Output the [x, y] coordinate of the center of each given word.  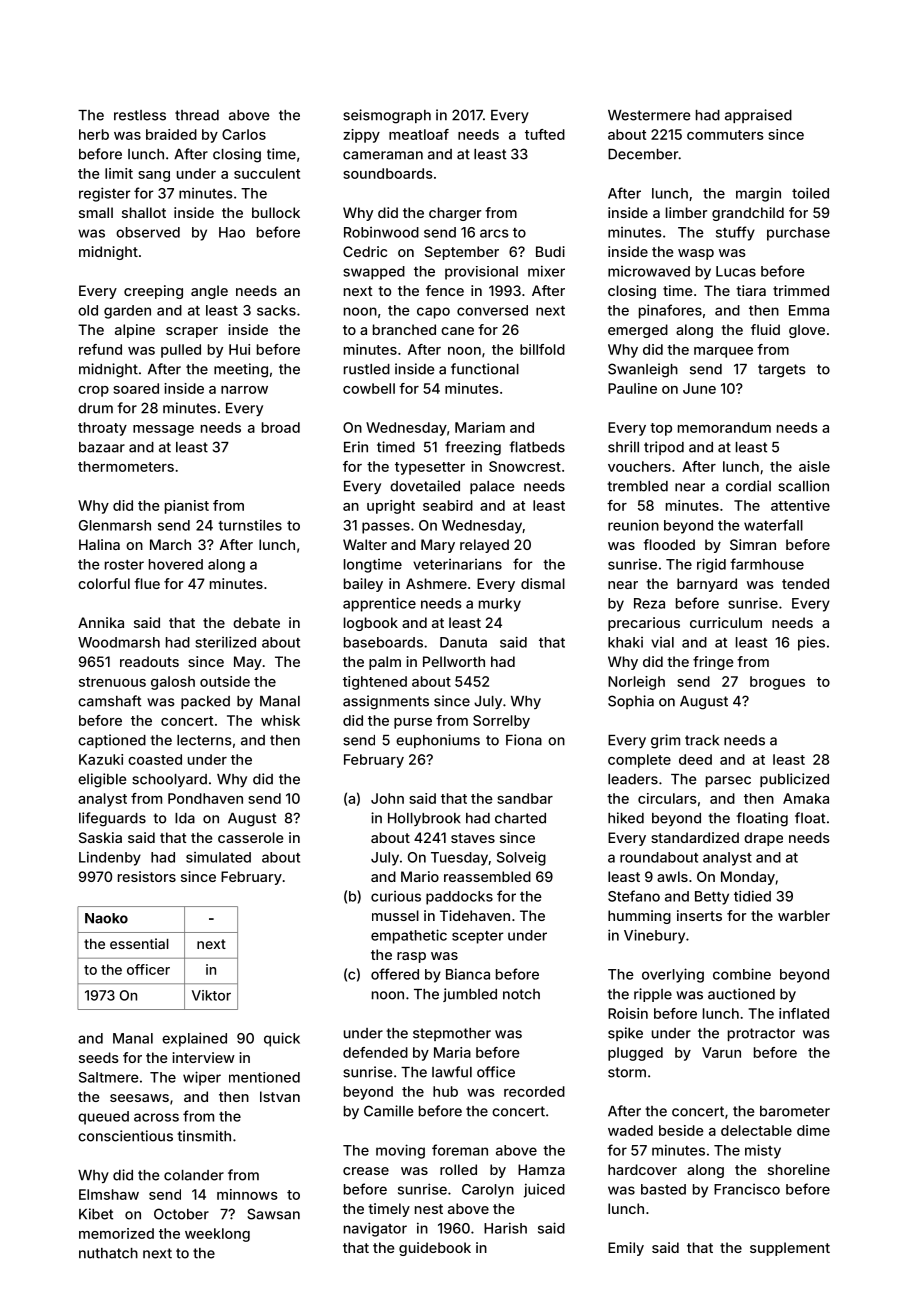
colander [194, 1175]
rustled [367, 369]
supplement [790, 1249]
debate [256, 622]
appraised [758, 116]
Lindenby [110, 858]
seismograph [387, 116]
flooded [669, 544]
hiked [626, 818]
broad [281, 427]
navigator [375, 1229]
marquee [723, 352]
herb [94, 134]
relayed [484, 546]
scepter [478, 937]
